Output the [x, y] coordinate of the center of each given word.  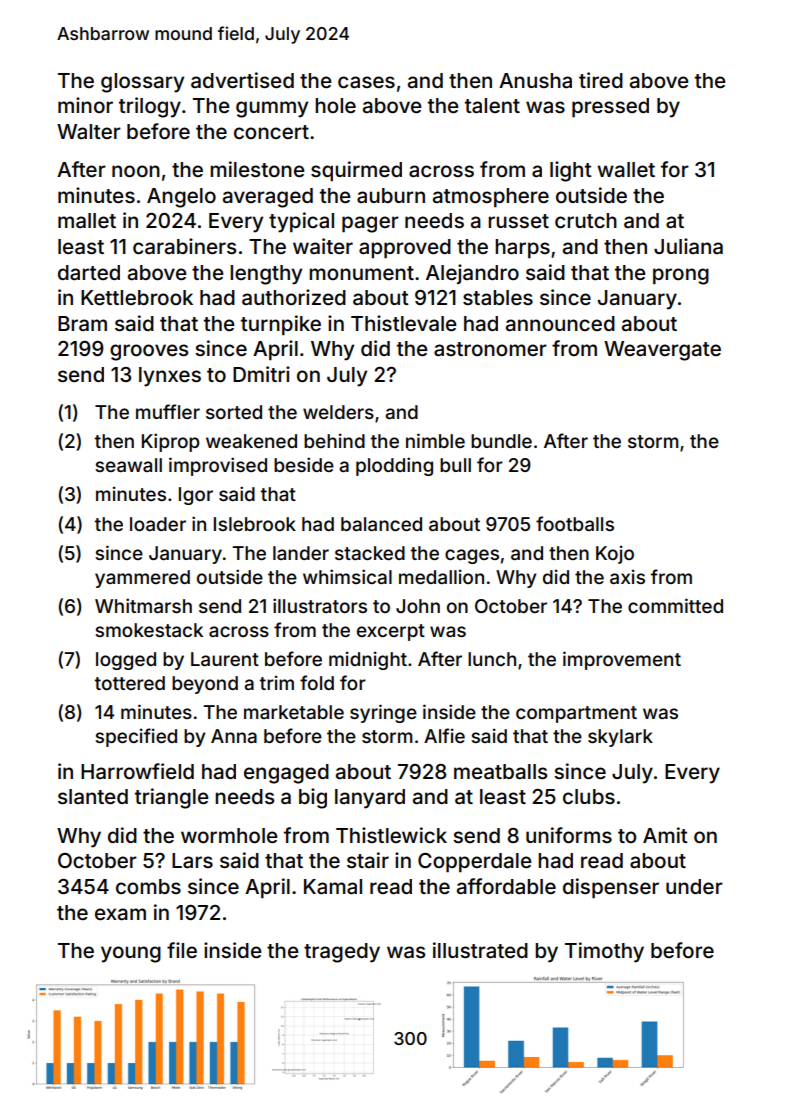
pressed [610, 108]
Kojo [615, 554]
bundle [501, 441]
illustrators [320, 605]
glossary [142, 83]
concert [271, 132]
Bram [82, 323]
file [182, 950]
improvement [622, 660]
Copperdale [475, 863]
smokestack [149, 630]
